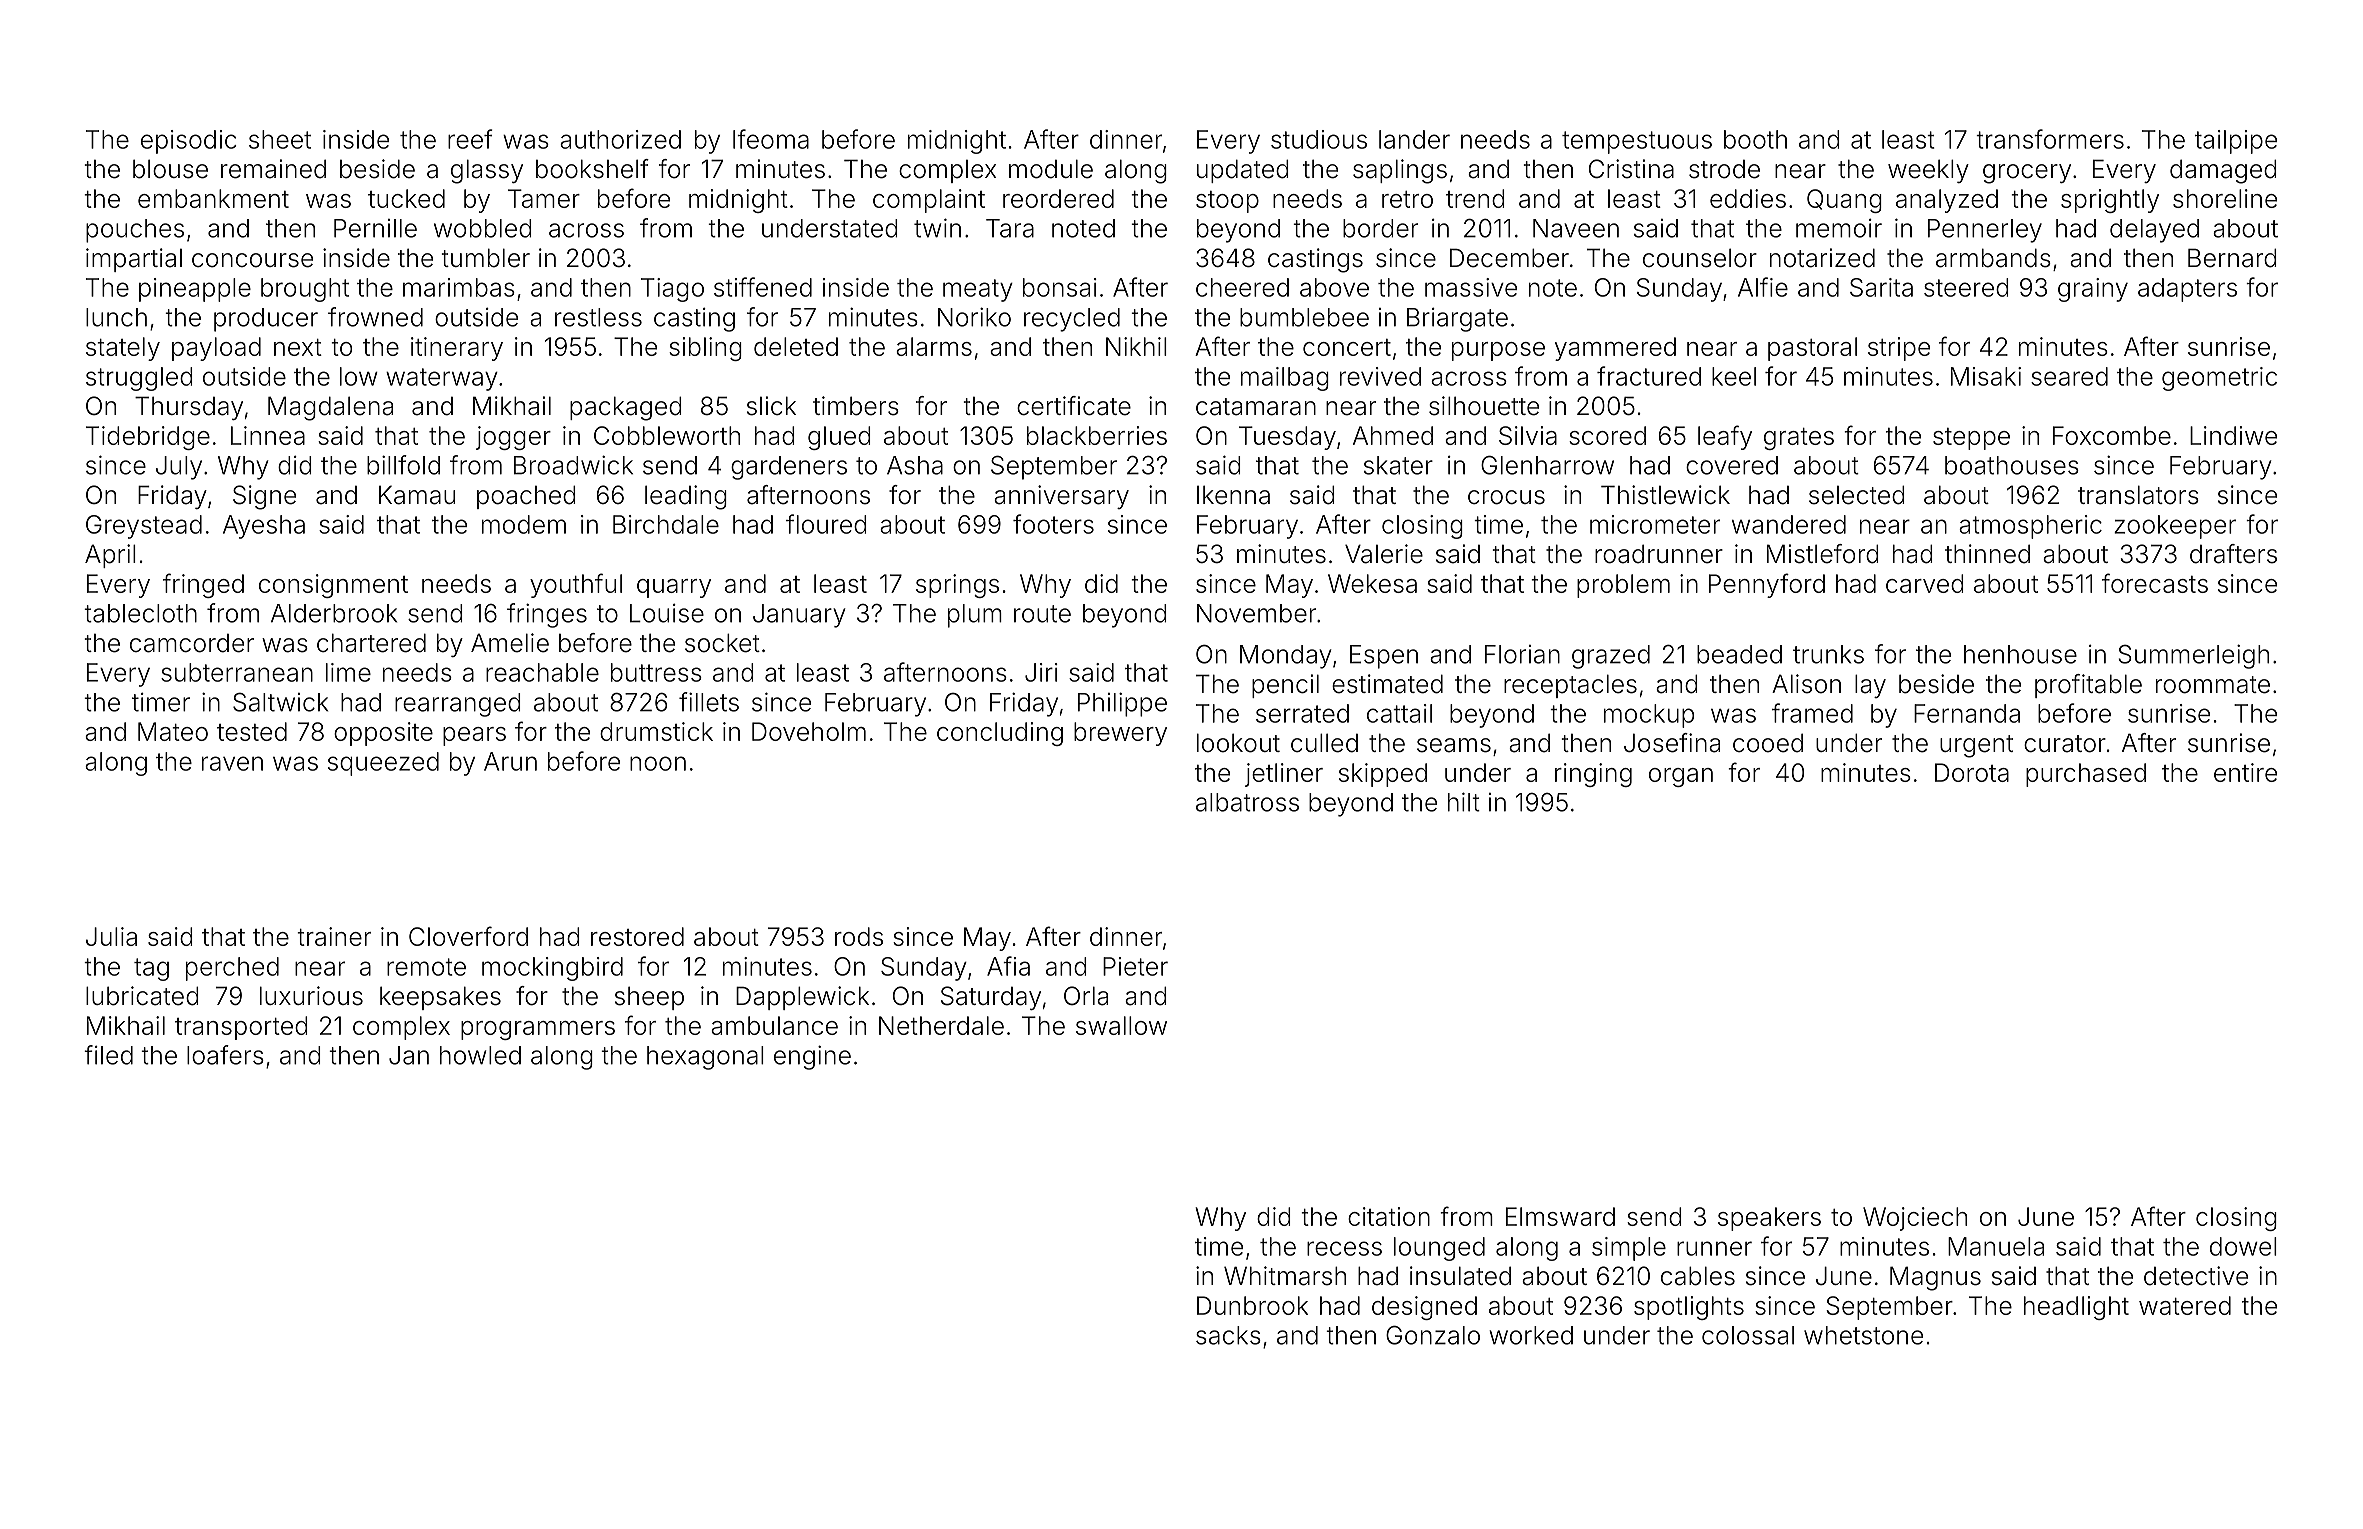 The width and height of the image is (2363, 1529). Describe the element at coordinates (148, 438) in the image. I see `Tidebridge` at that location.
